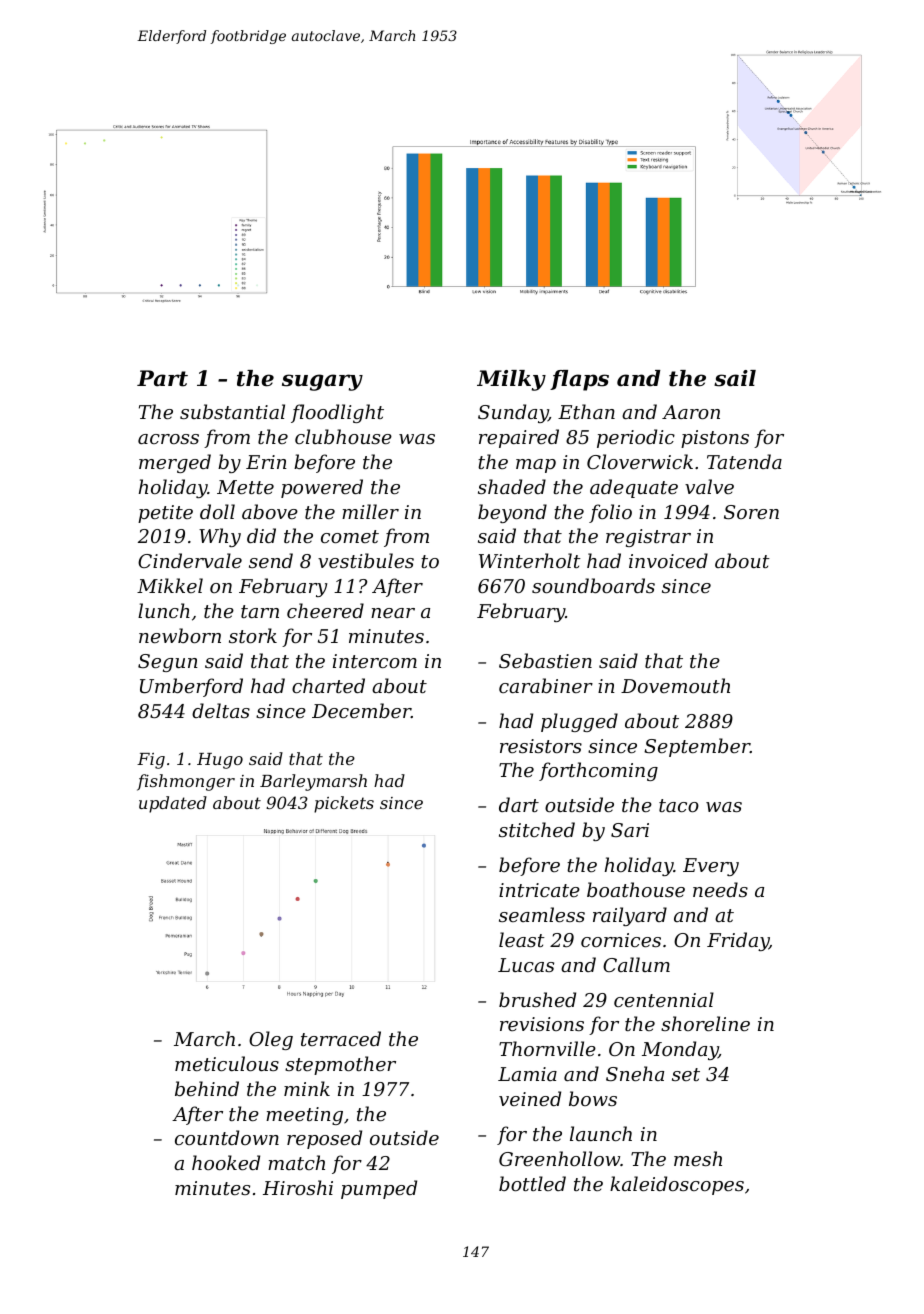  Describe the element at coordinates (519, 438) in the page. I see `repaired` at that location.
